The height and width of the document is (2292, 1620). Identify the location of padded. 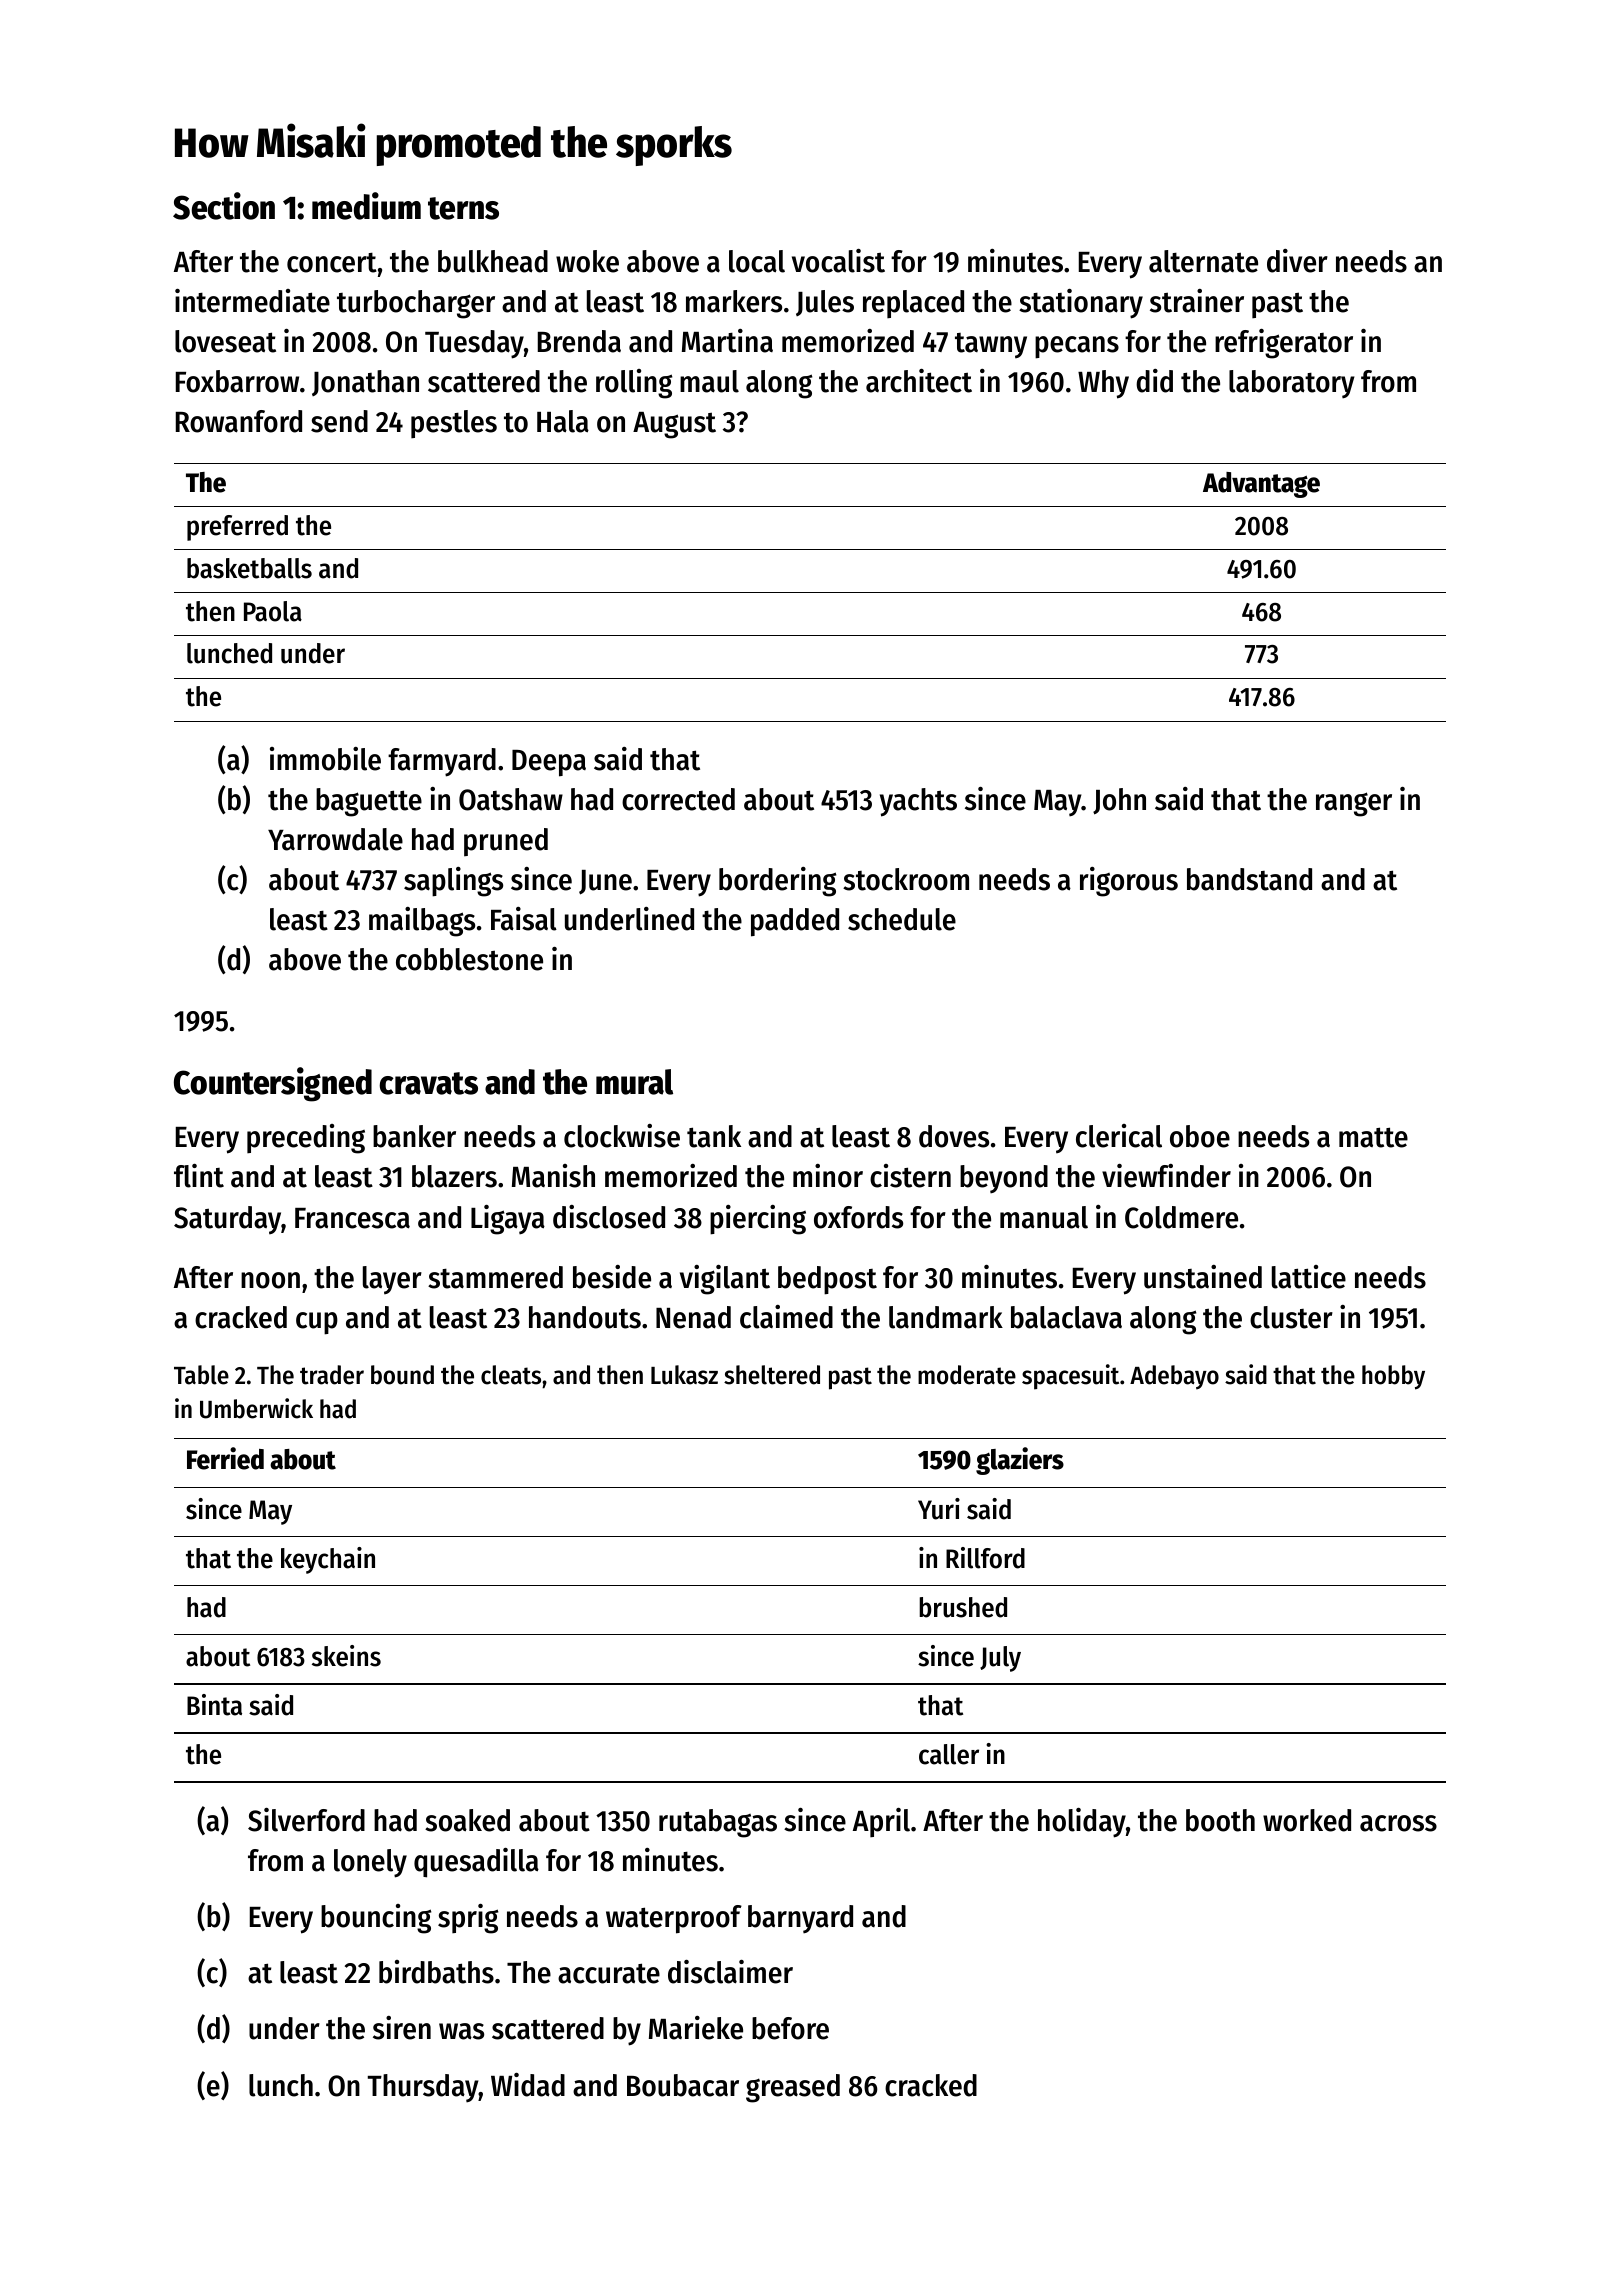
(795, 922).
